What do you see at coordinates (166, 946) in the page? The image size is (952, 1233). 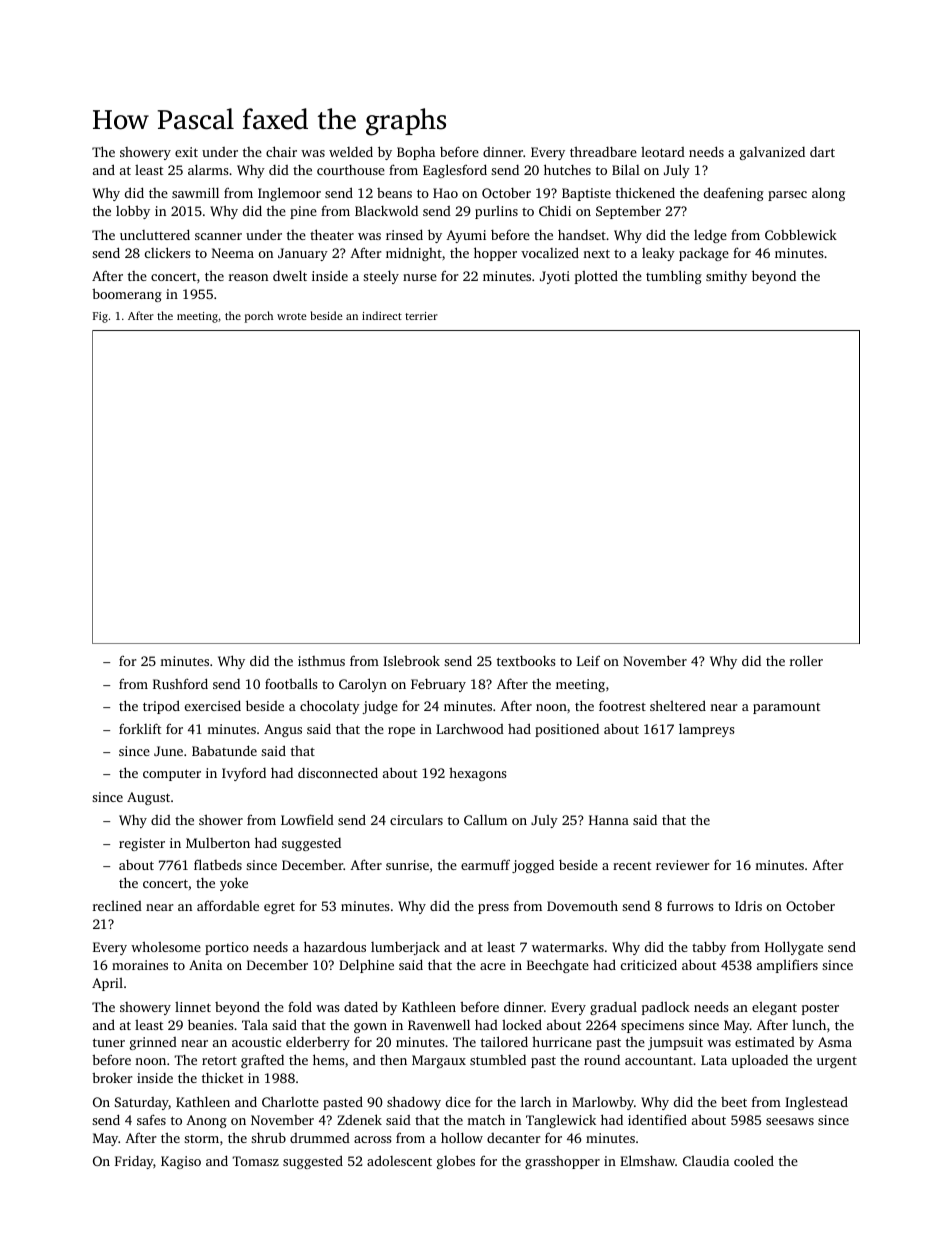 I see `wholesome` at bounding box center [166, 946].
